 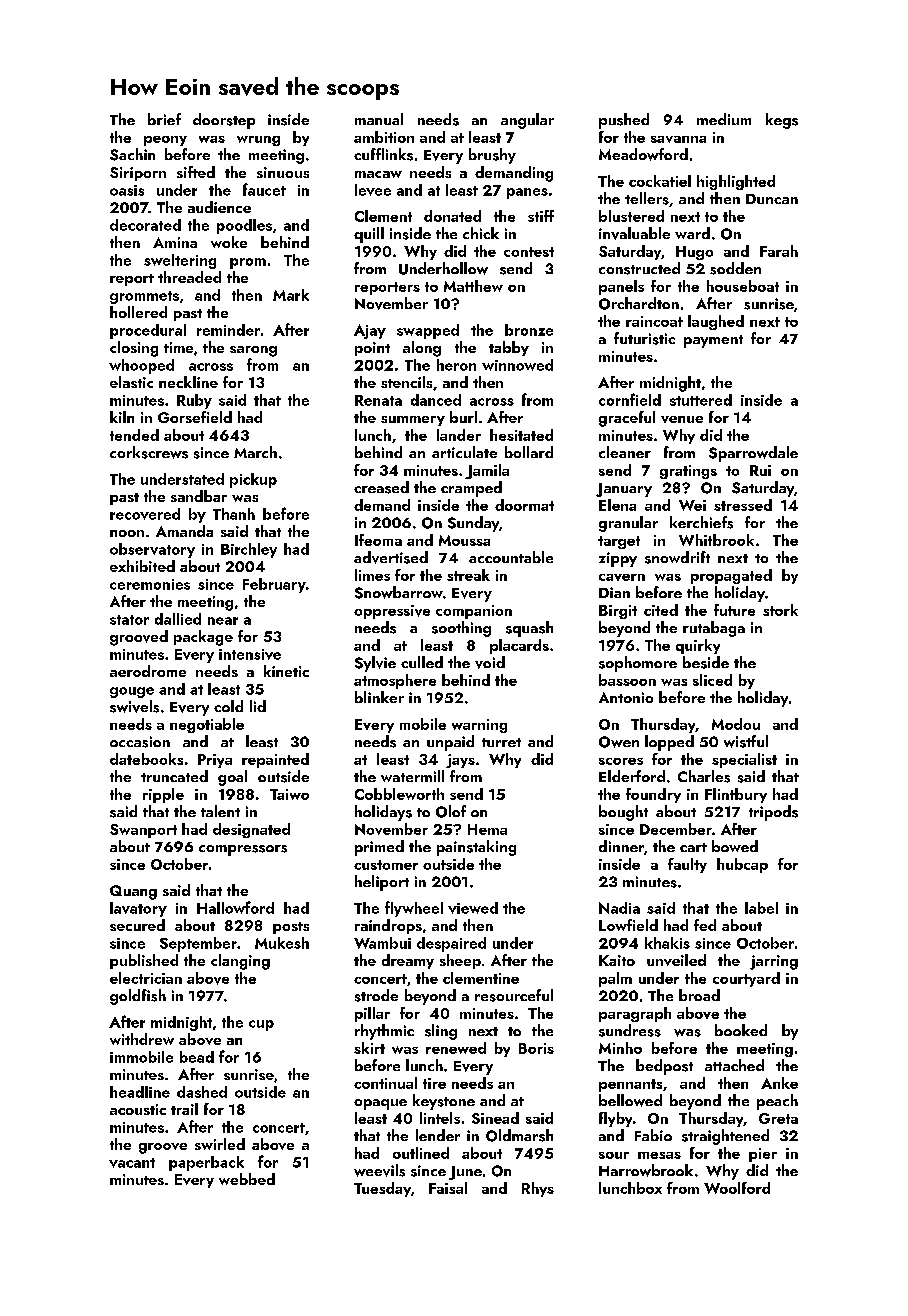 What do you see at coordinates (451, 811) in the page?
I see `Olof` at bounding box center [451, 811].
